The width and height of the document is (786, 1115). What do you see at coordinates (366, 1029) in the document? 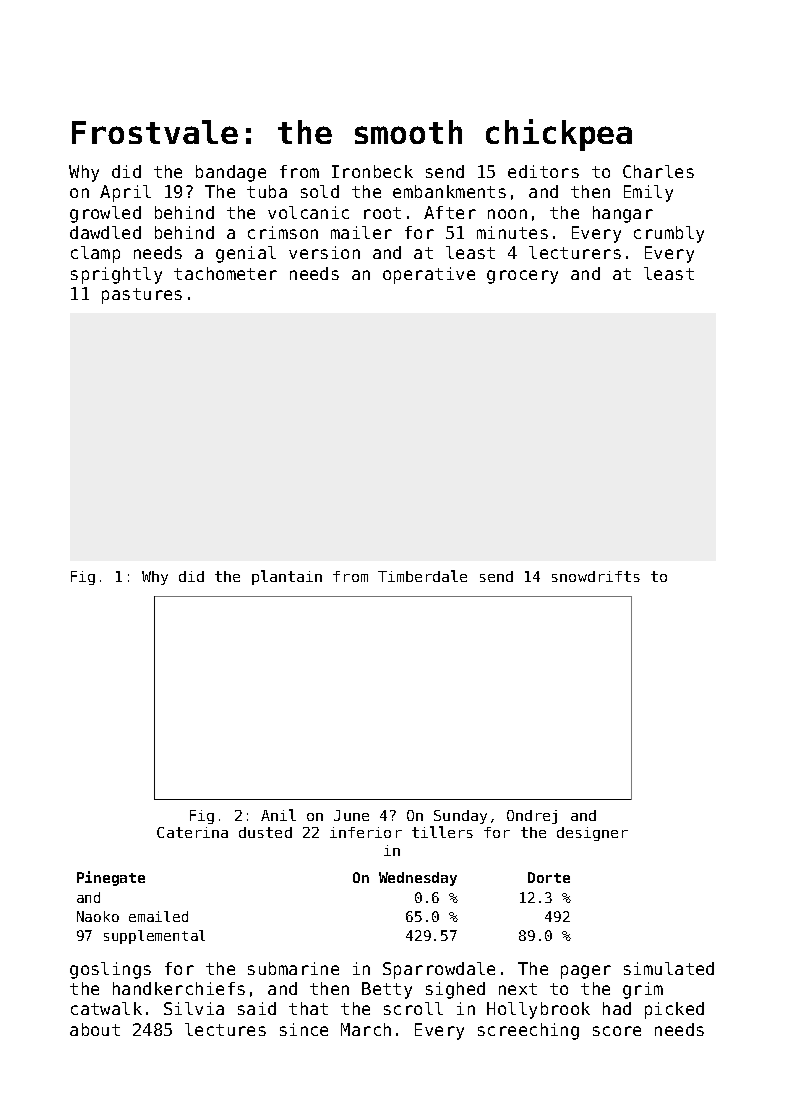
I see `March` at bounding box center [366, 1029].
